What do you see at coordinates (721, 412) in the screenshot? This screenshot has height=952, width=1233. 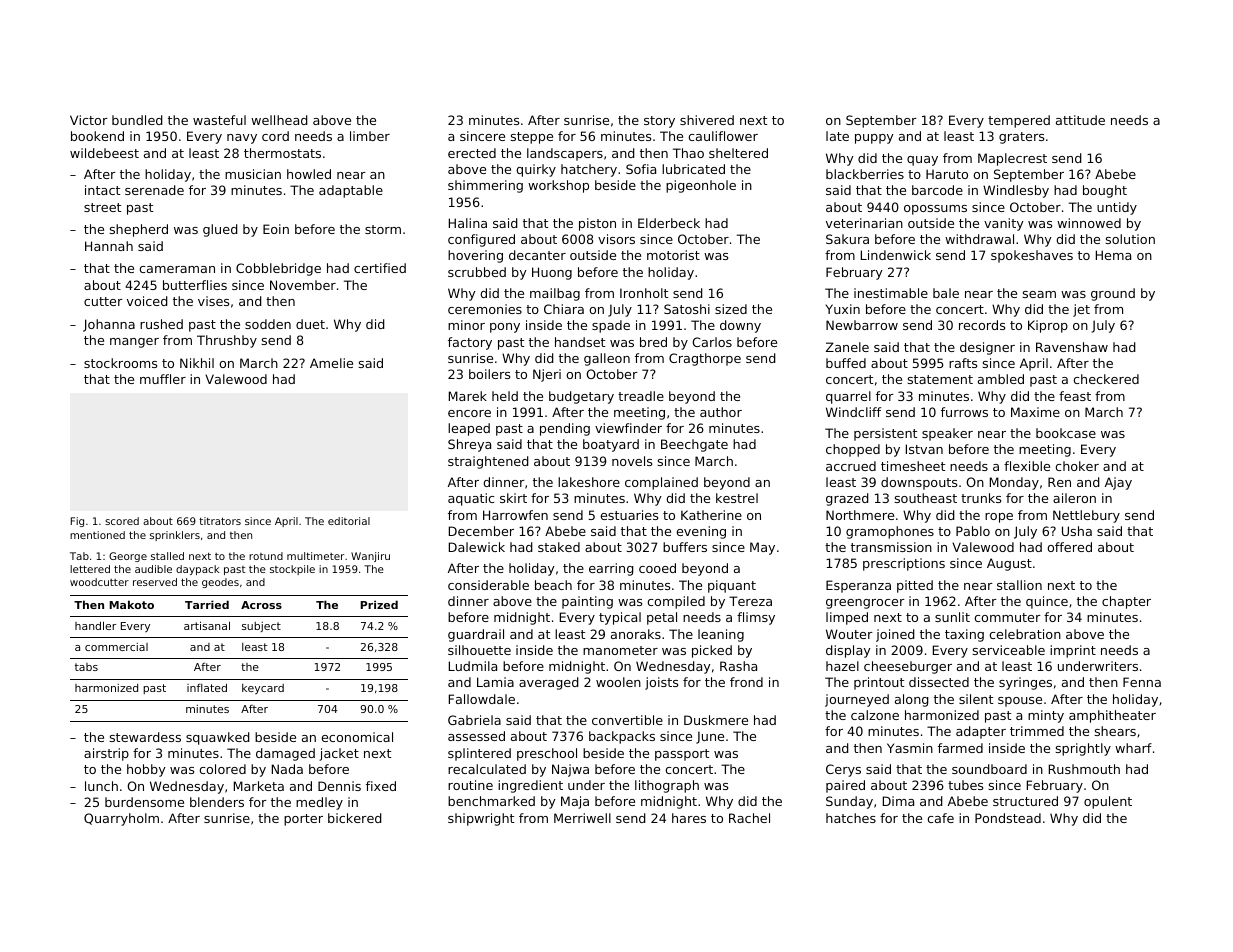 I see `author` at bounding box center [721, 412].
